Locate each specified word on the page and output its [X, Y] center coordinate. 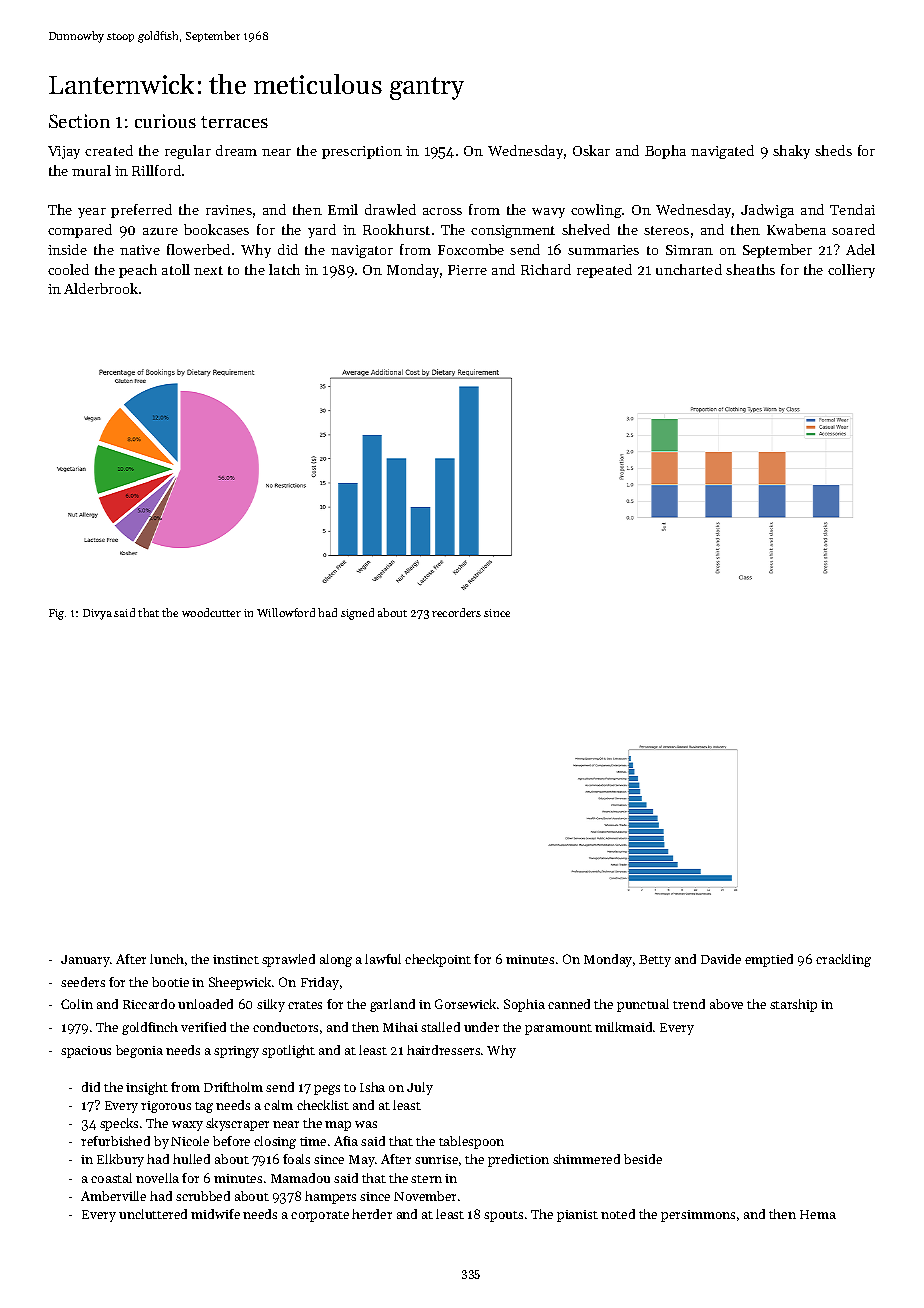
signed [357, 614]
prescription [362, 152]
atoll [176, 269]
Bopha [665, 152]
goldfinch [150, 1028]
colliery [851, 271]
